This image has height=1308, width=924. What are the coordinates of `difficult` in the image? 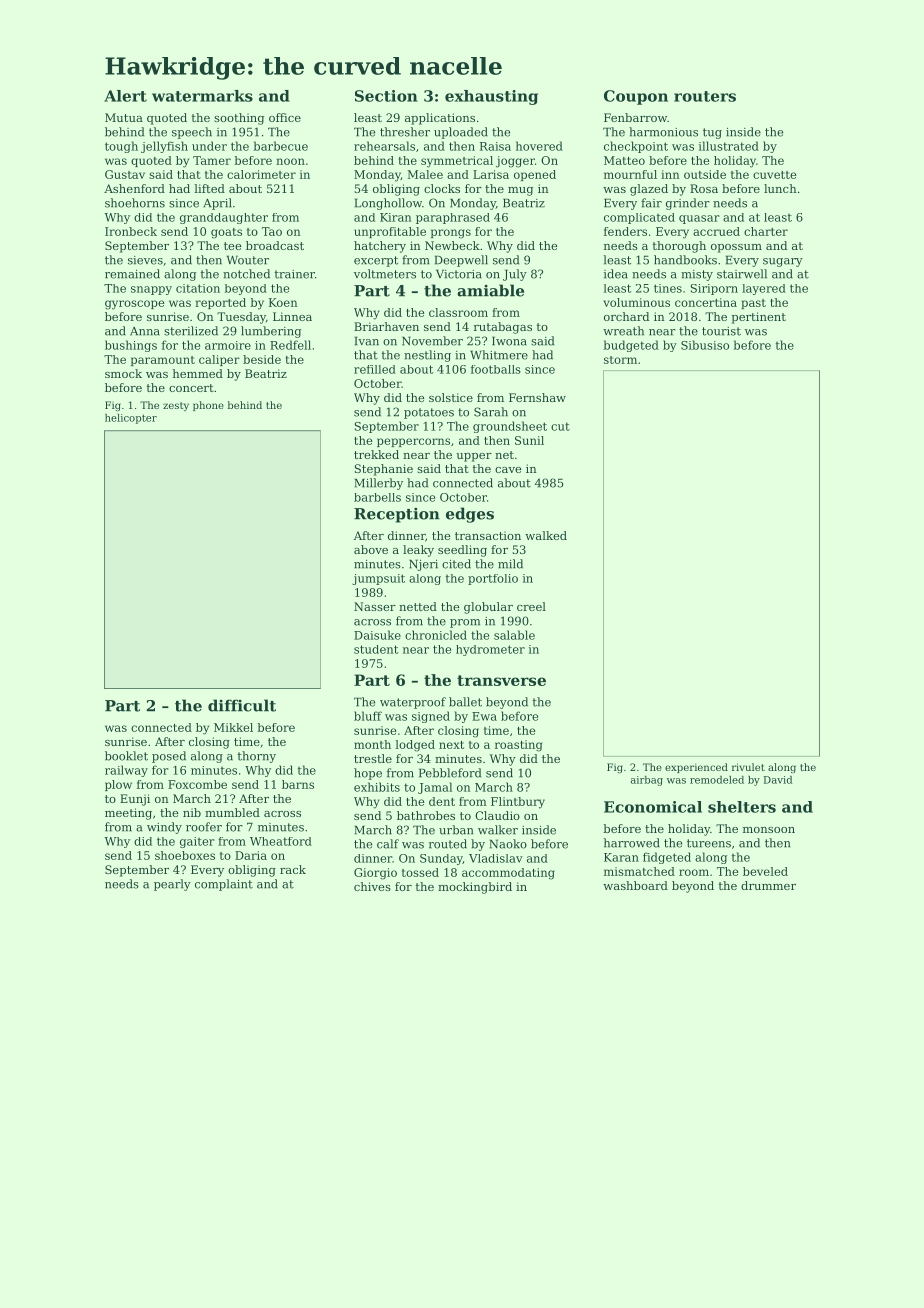 It's located at (242, 705).
